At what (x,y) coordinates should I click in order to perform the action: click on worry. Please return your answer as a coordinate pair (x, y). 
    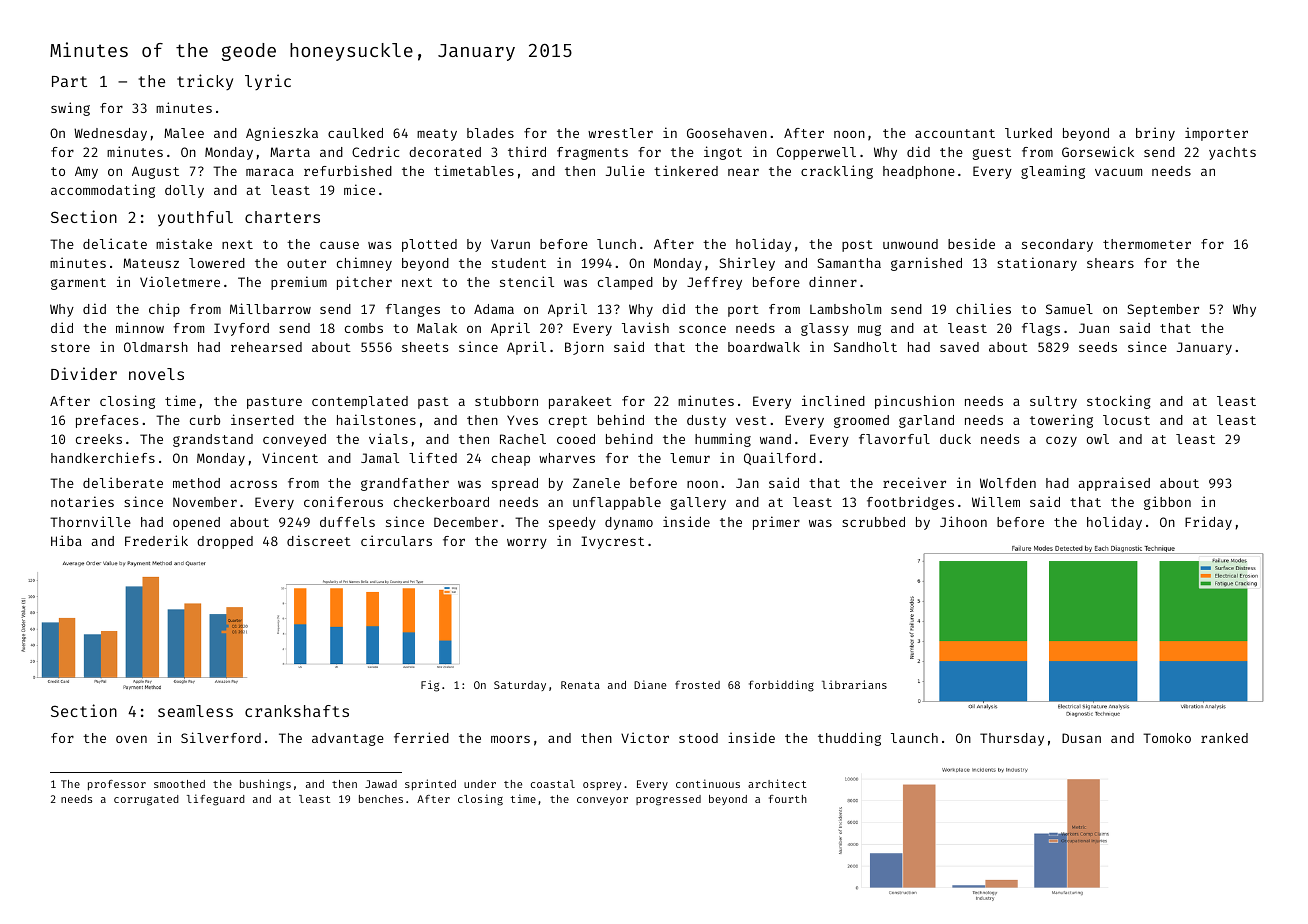
    Looking at the image, I should click on (527, 543).
